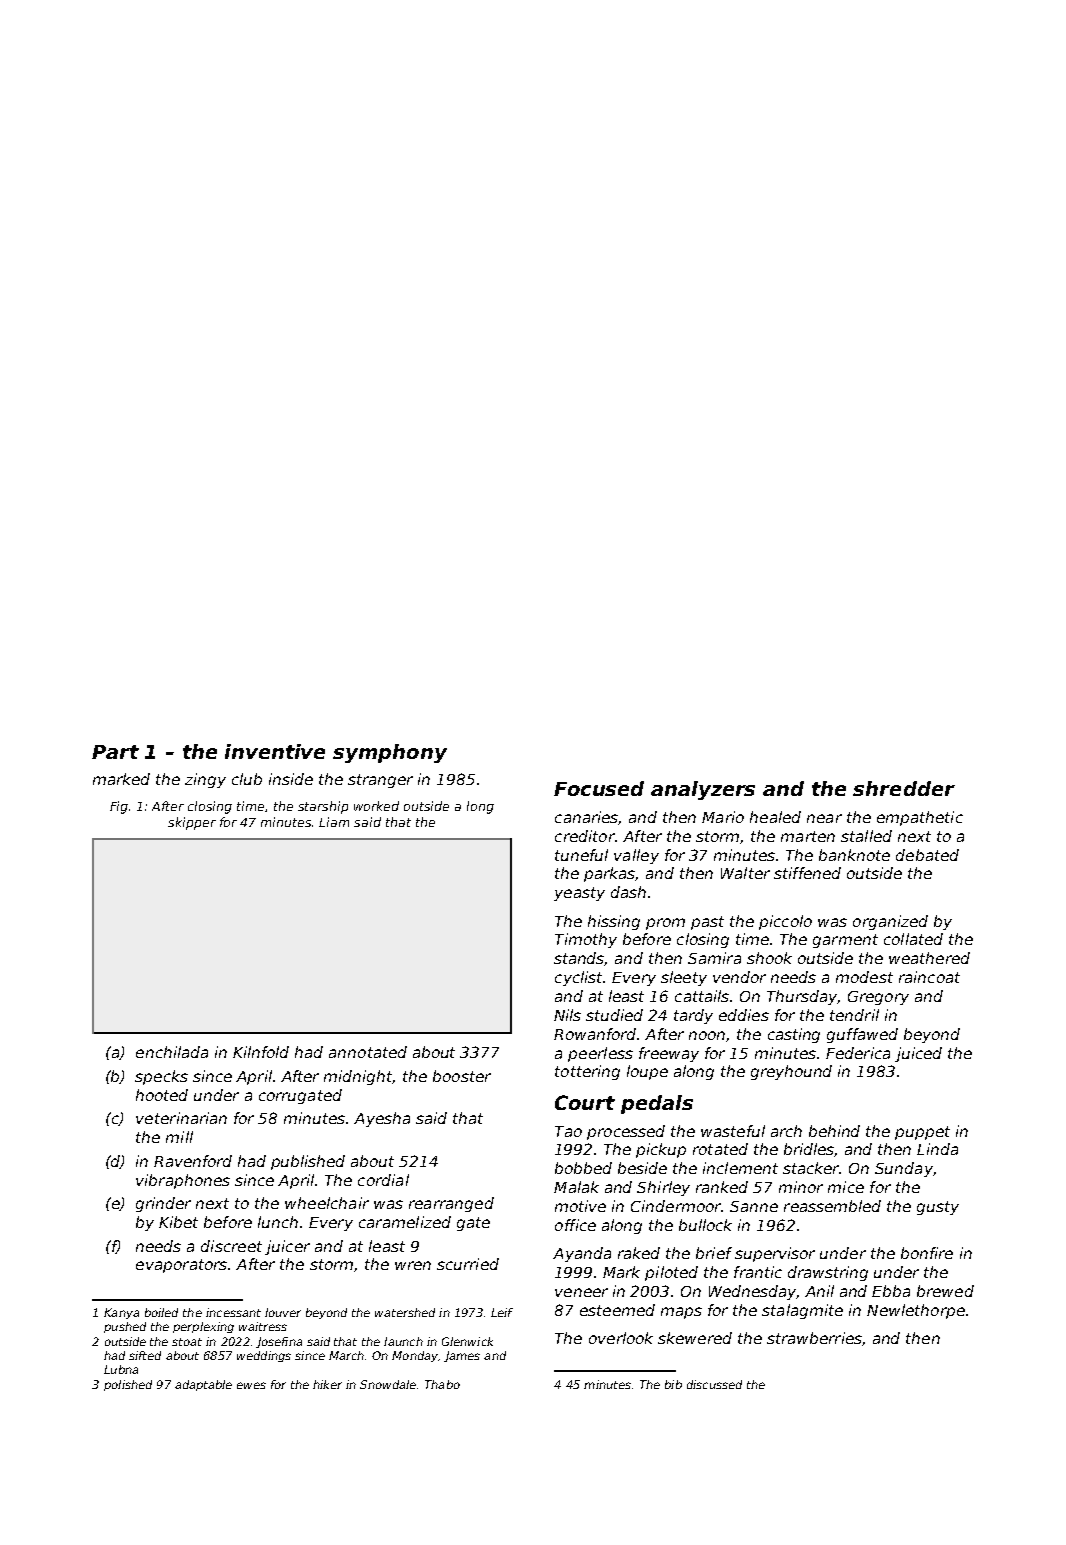 The height and width of the screenshot is (1545, 1066). Describe the element at coordinates (673, 1384) in the screenshot. I see `bib` at that location.
